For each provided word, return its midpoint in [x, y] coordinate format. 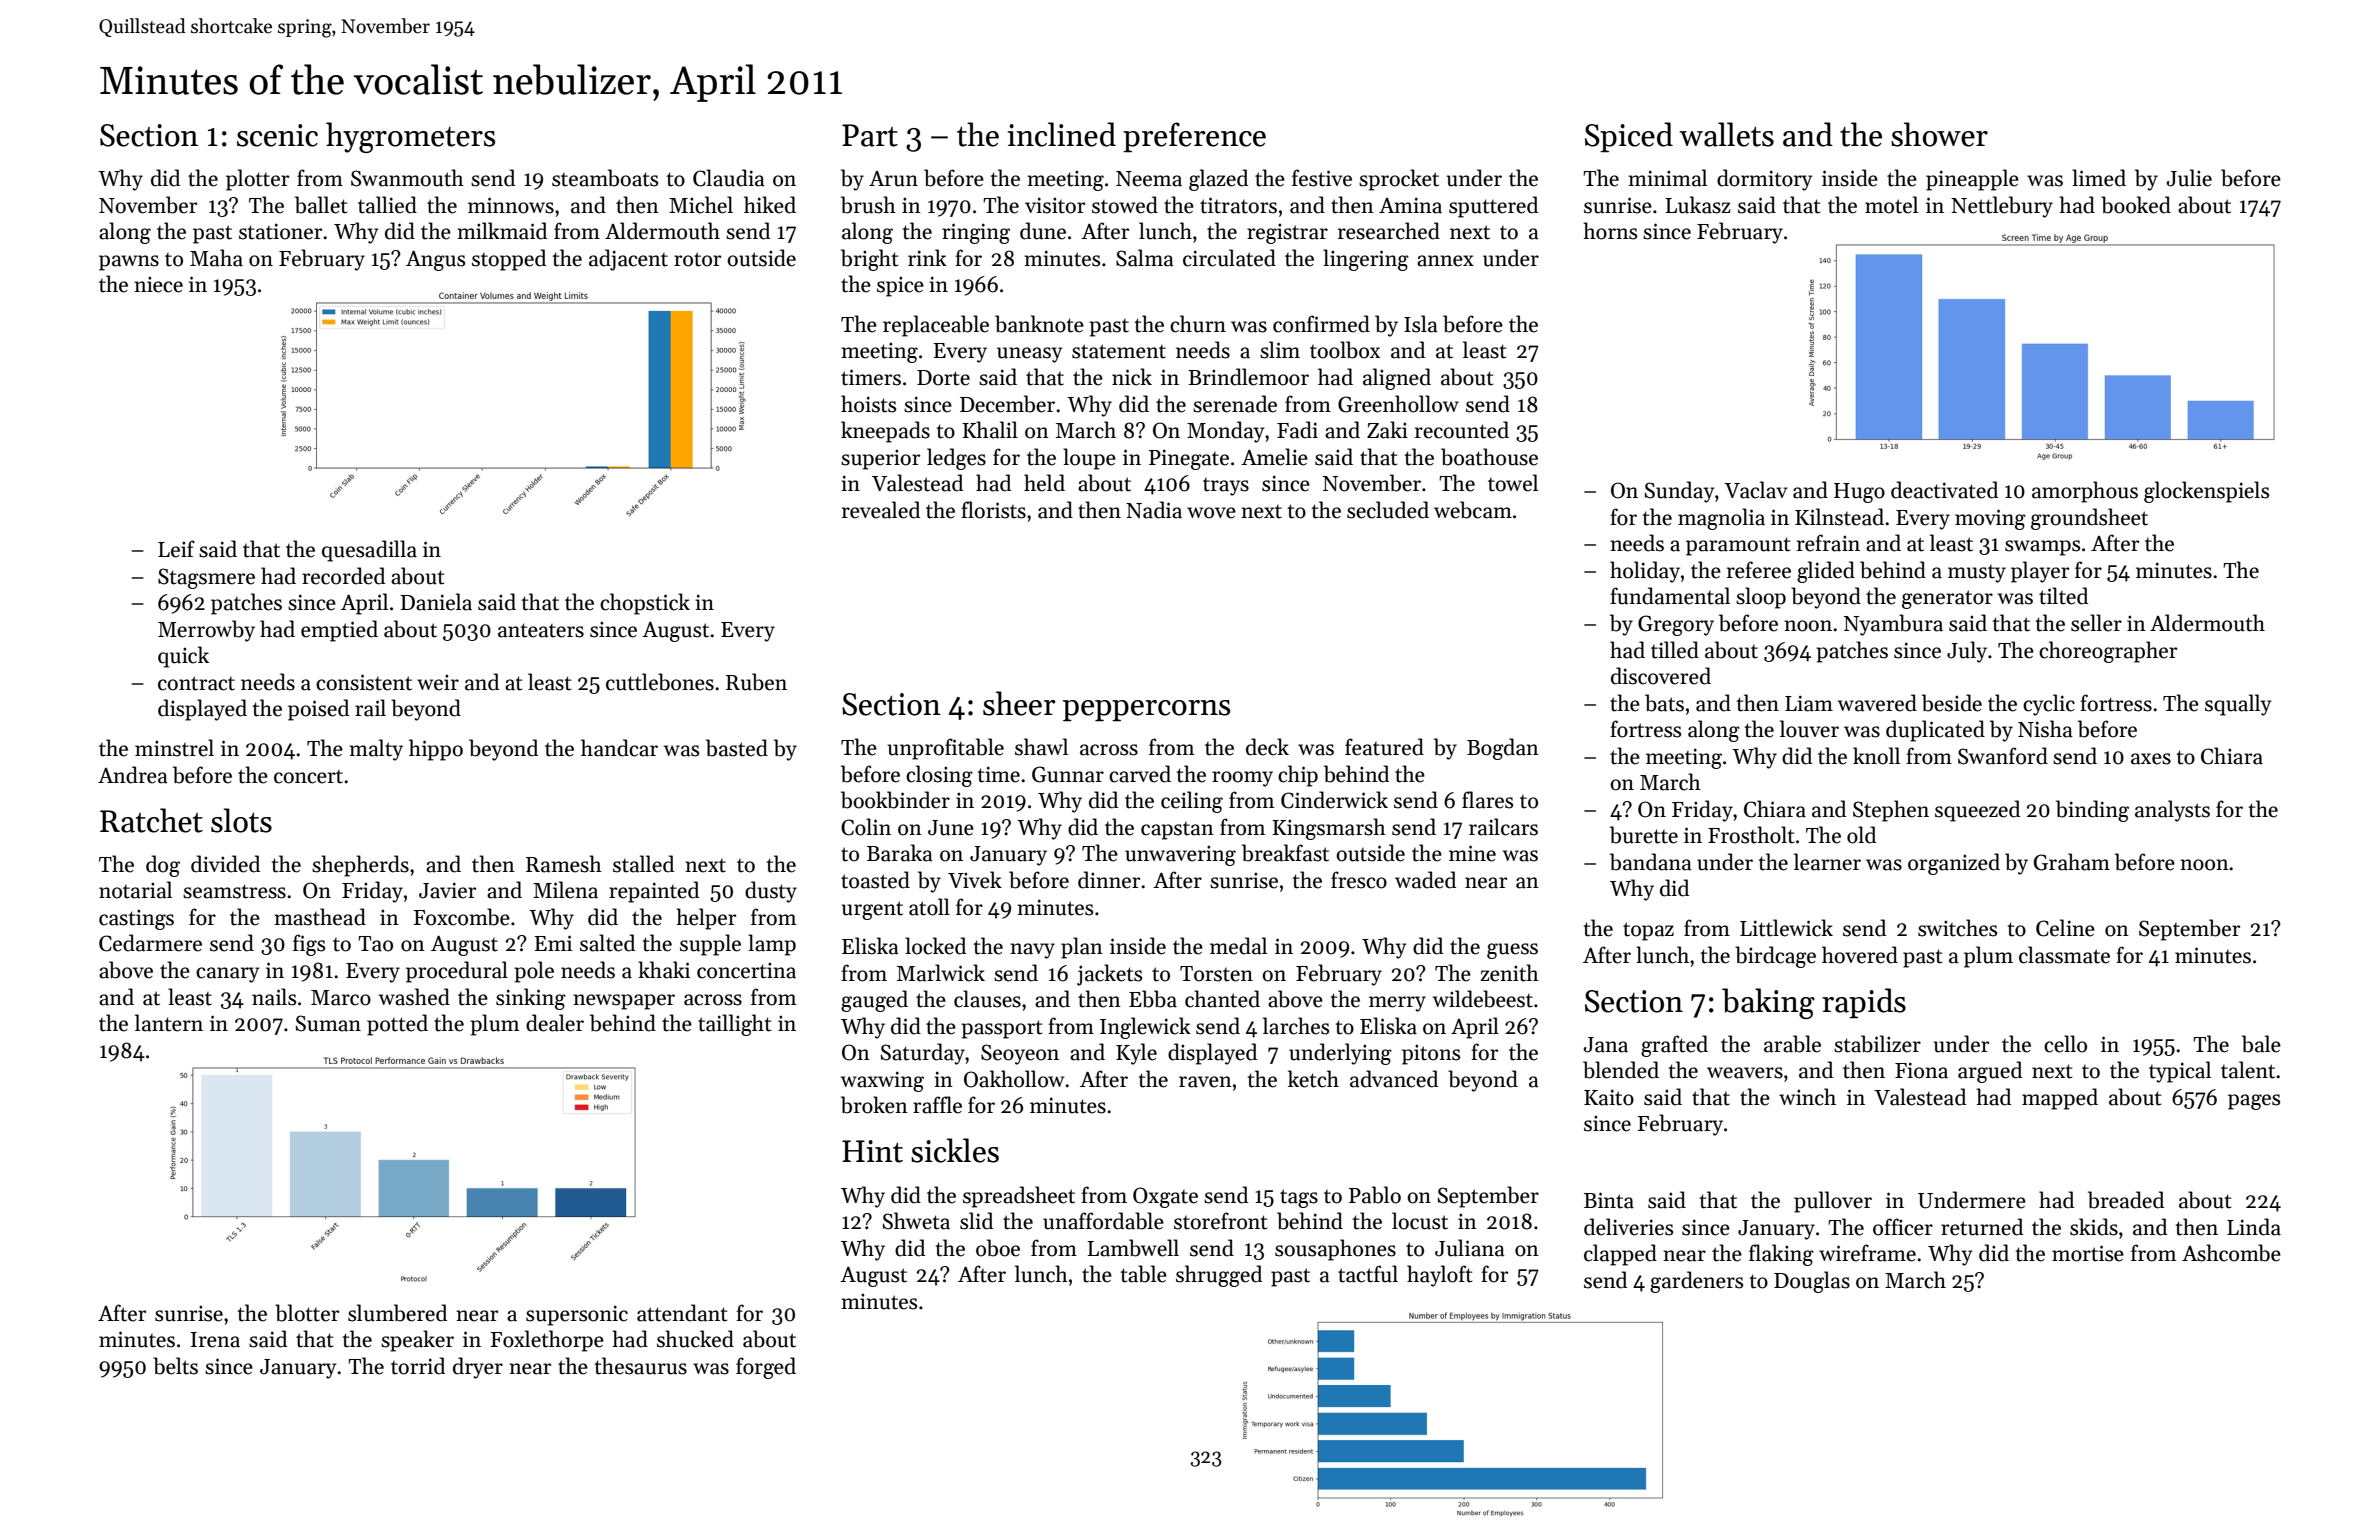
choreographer [2108, 652]
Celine [2065, 928]
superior [880, 459]
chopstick [645, 604]
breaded [2126, 1200]
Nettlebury [2002, 207]
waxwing [882, 1081]
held [1044, 483]
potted [397, 1025]
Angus [435, 261]
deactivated [1944, 490]
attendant [682, 1313]
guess [1512, 951]
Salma [1145, 258]
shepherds [360, 866]
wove [1211, 513]
